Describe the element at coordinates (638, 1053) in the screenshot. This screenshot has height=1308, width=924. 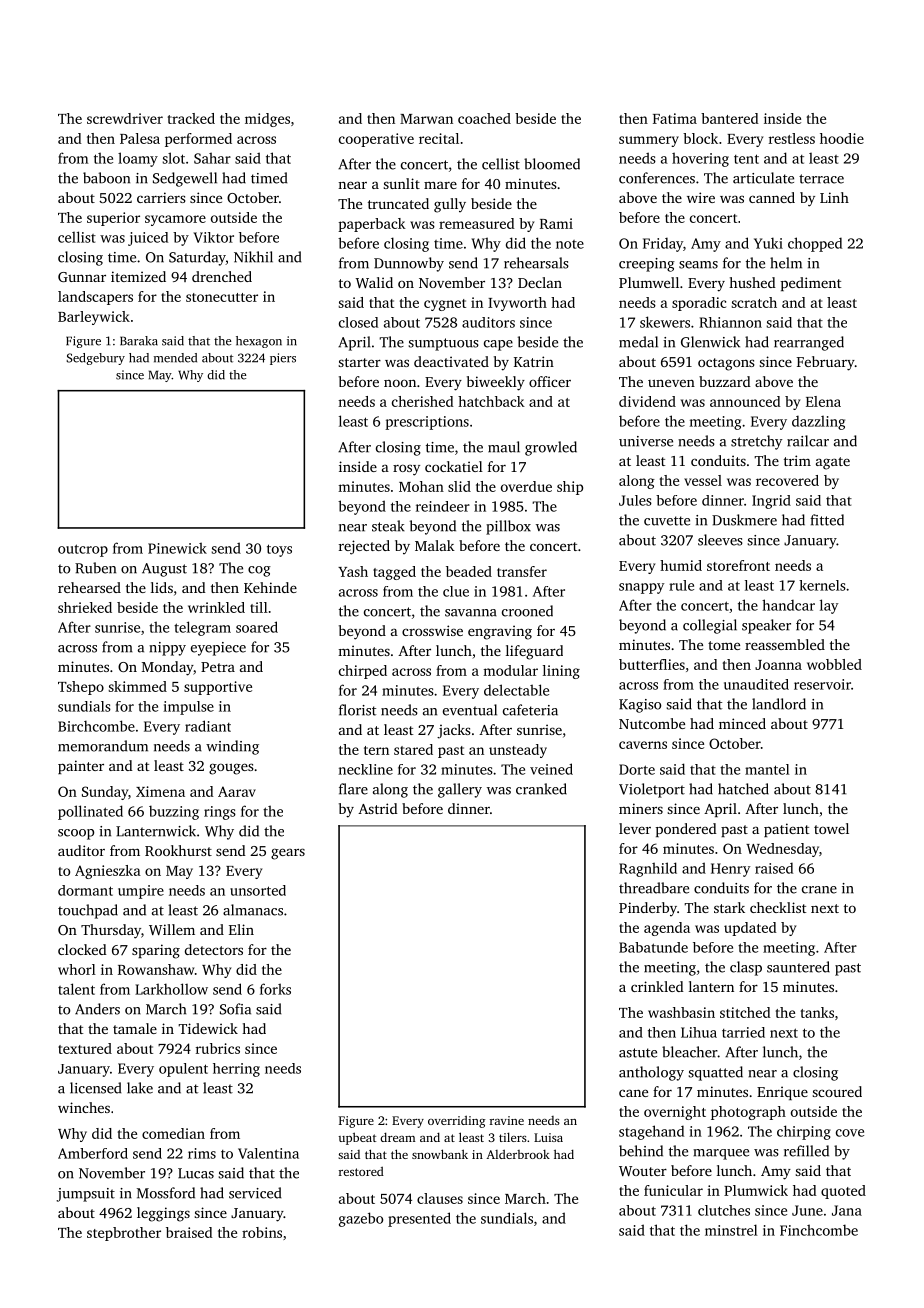
I see `astute` at that location.
